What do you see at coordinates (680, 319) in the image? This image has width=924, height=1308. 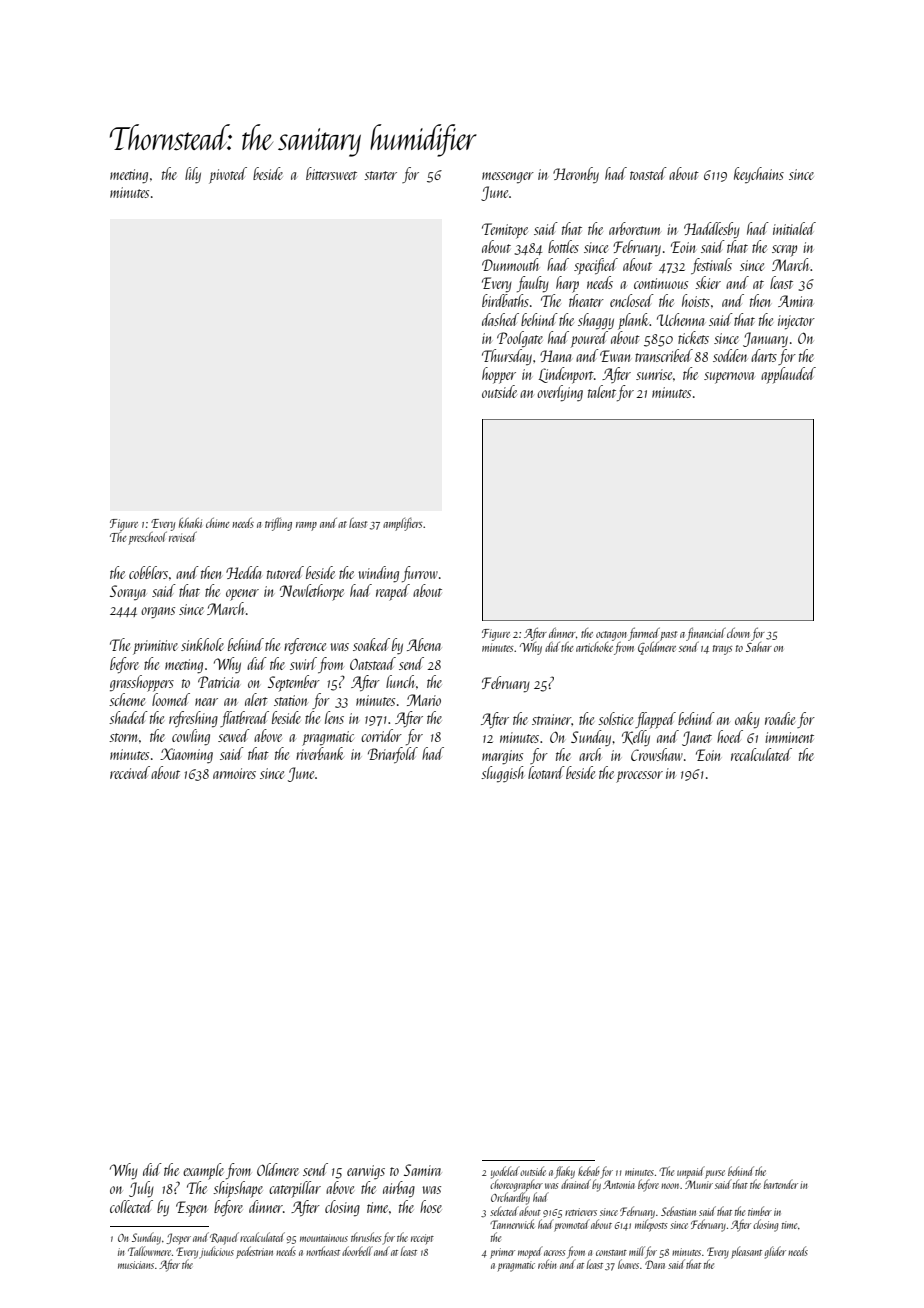 I see `Uchenna` at bounding box center [680, 319].
